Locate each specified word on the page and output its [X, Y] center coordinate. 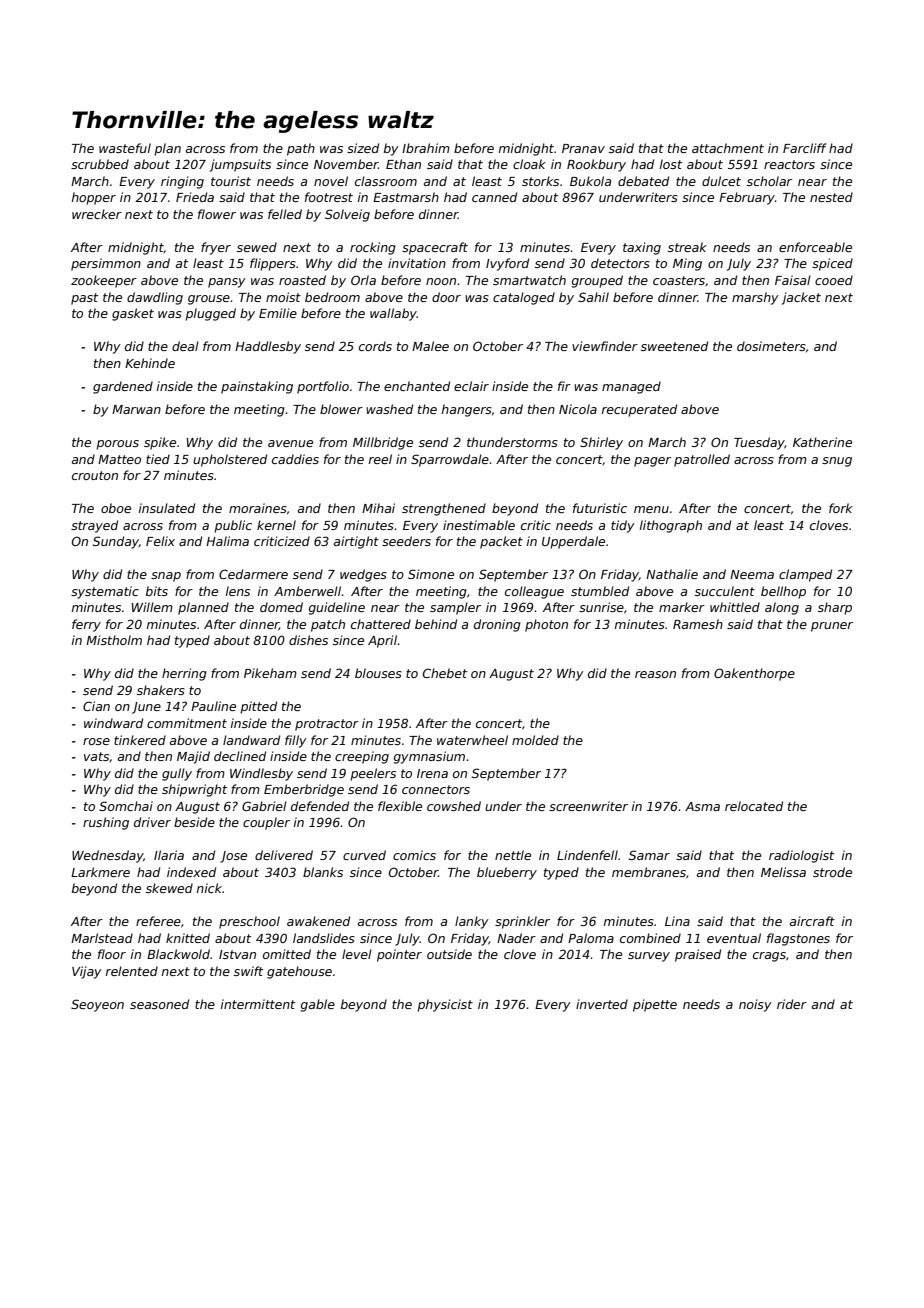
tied [158, 459]
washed [389, 409]
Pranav [583, 148]
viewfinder [605, 346]
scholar [769, 181]
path [301, 149]
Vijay [87, 972]
